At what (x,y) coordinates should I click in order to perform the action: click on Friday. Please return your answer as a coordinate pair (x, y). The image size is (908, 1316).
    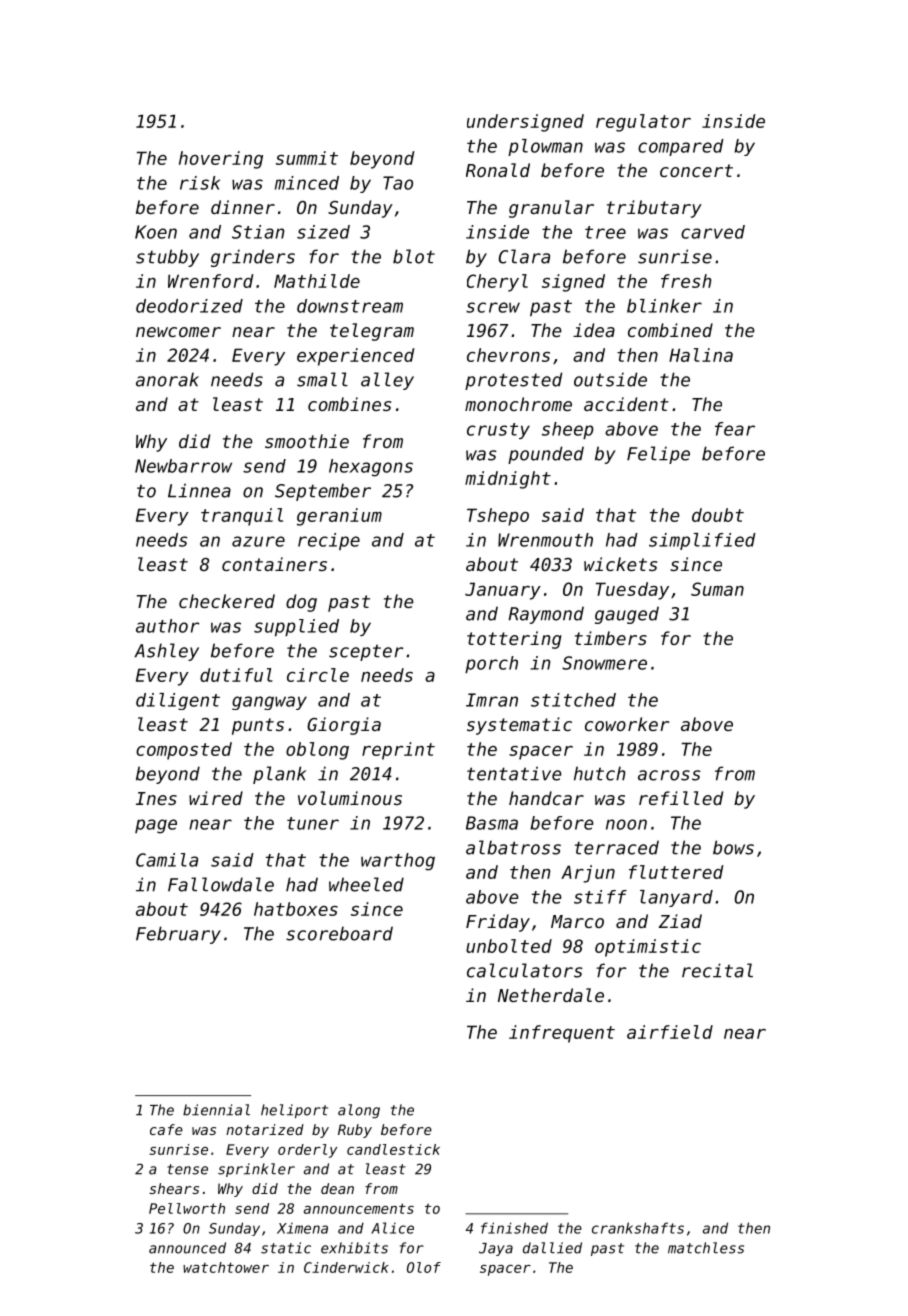
    Looking at the image, I should click on (498, 923).
